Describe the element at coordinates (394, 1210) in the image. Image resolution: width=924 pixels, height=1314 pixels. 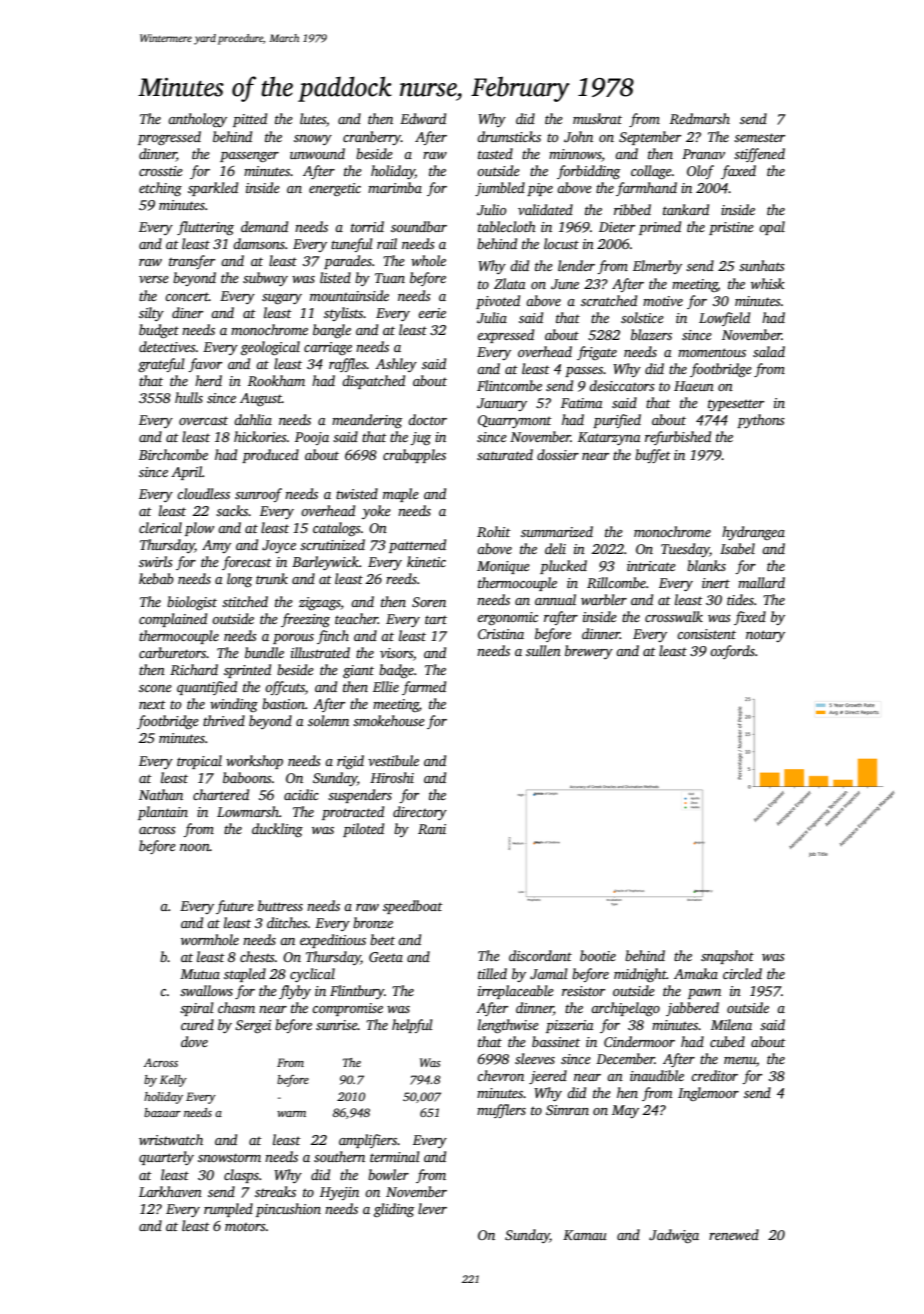
I see `gliding` at that location.
